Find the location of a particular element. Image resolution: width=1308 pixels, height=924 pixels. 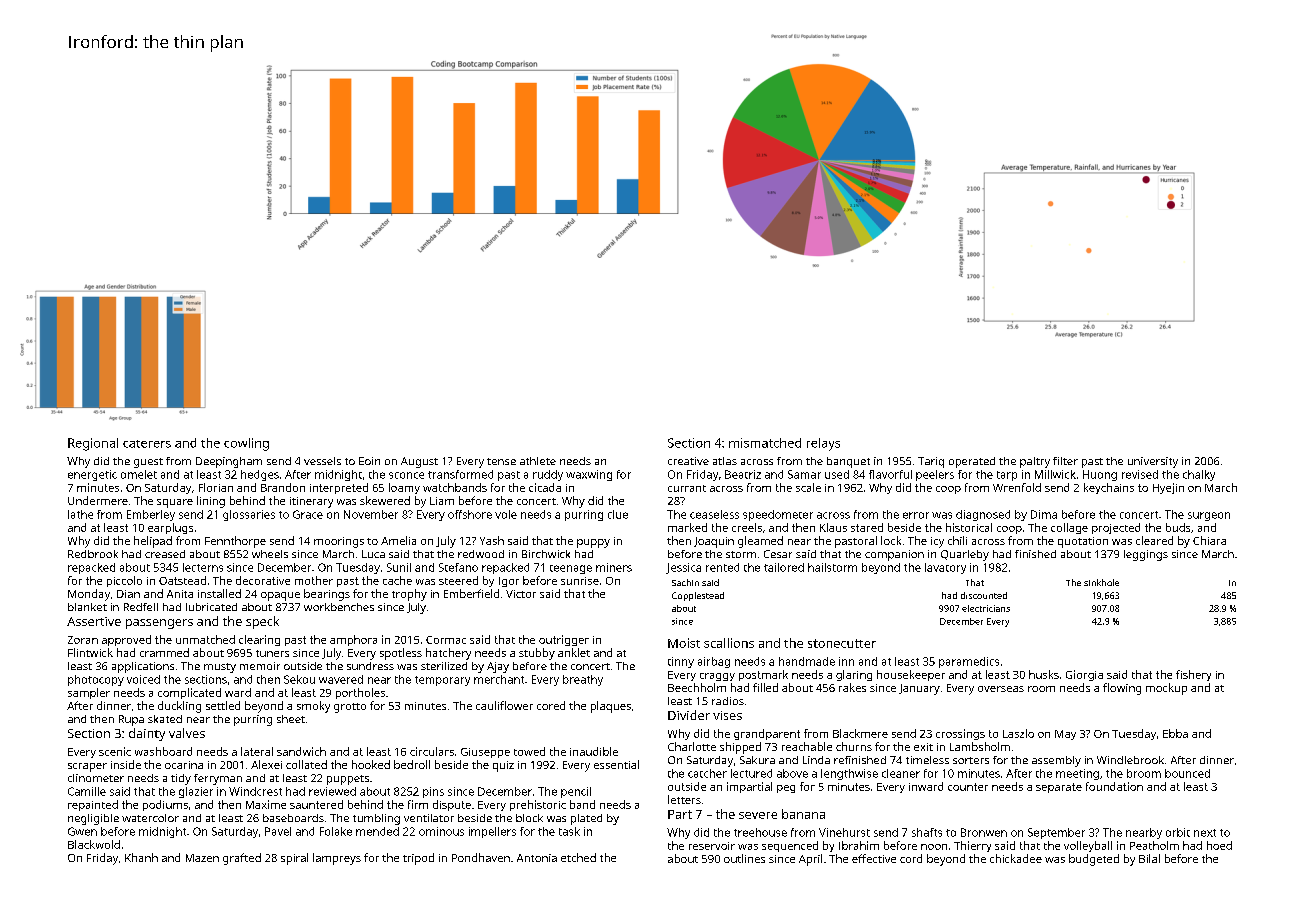

grafted is located at coordinates (242, 859).
